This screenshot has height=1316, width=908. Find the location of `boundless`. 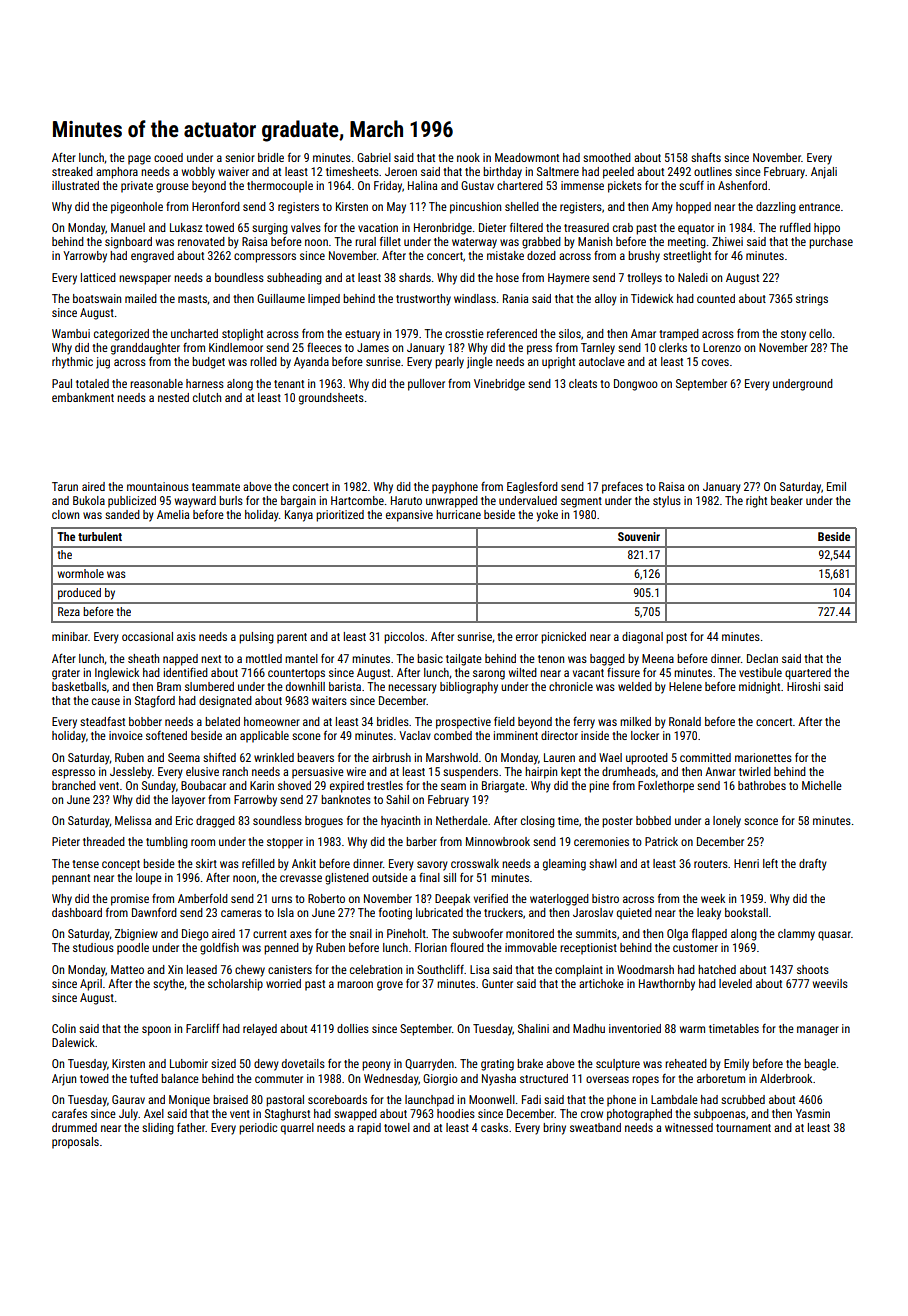

boundless is located at coordinates (239, 277).
